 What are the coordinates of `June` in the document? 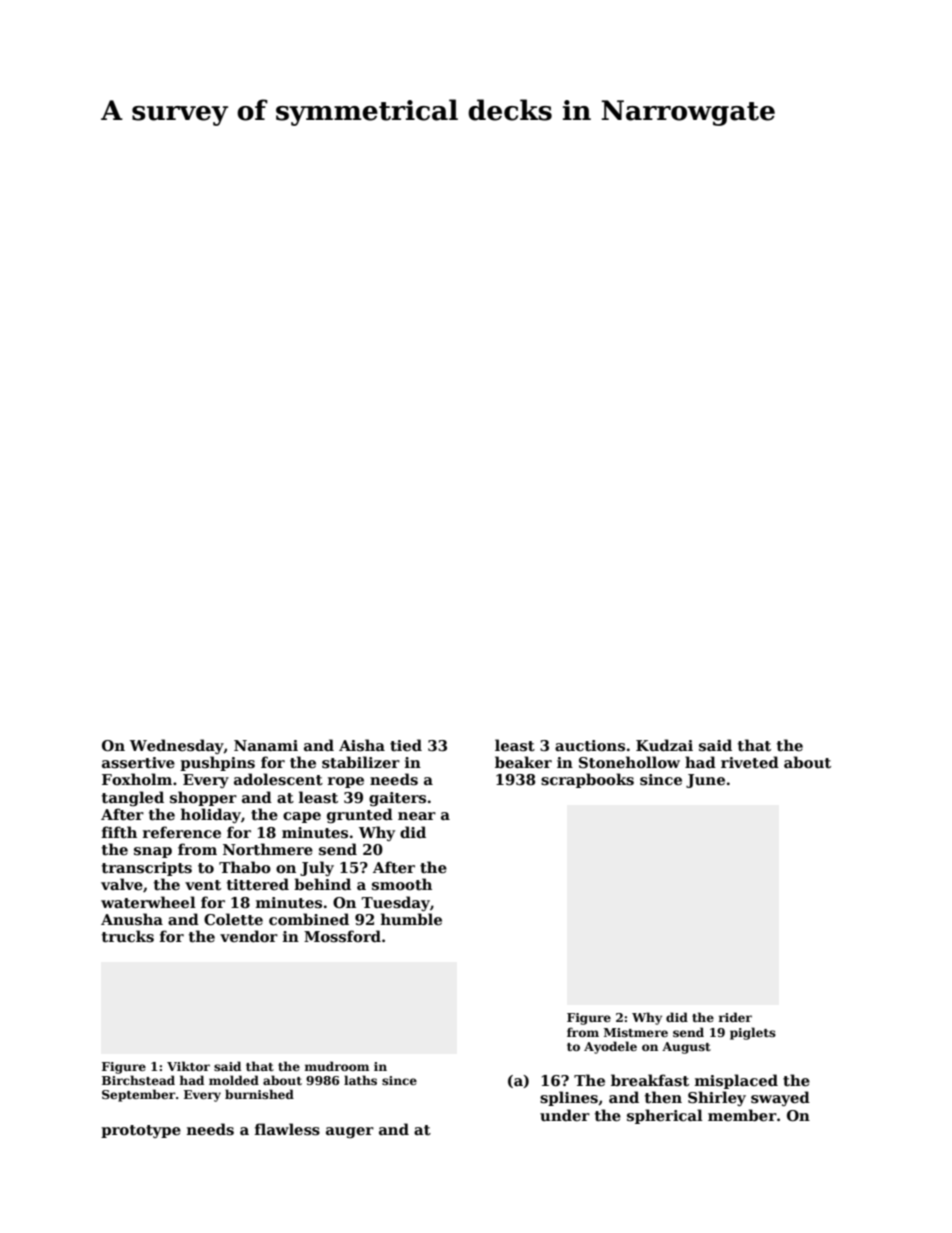 It's located at (705, 781).
